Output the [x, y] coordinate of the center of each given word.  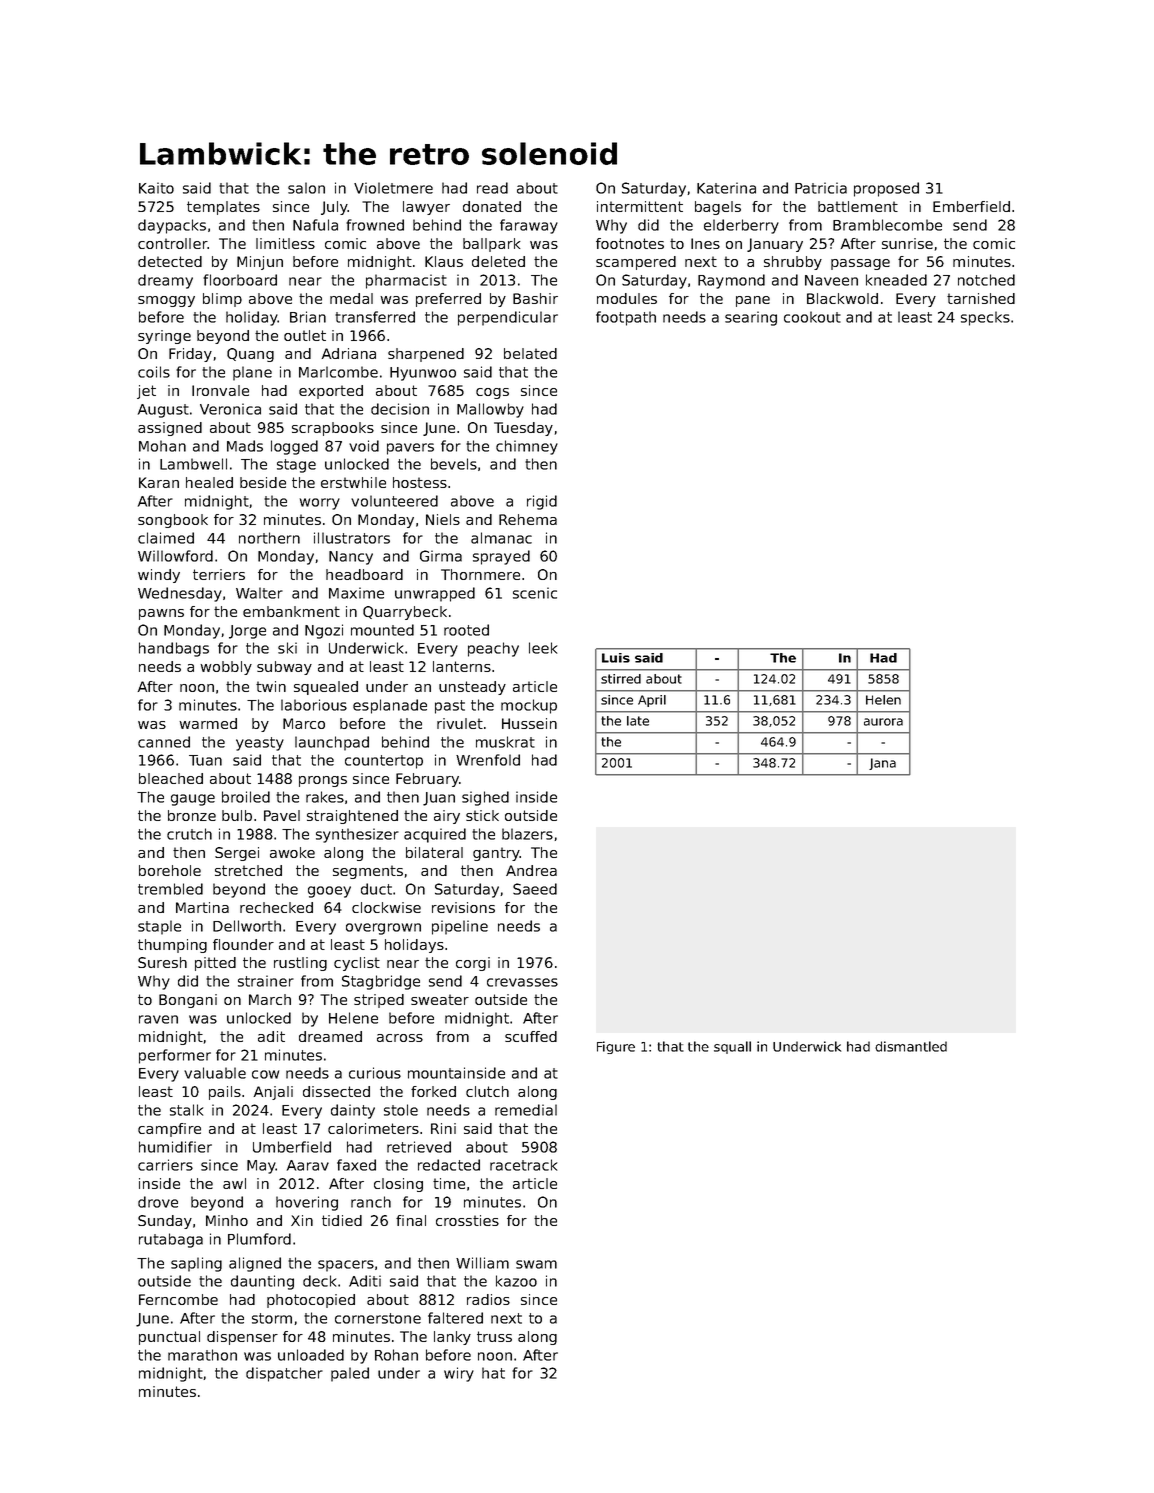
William [482, 1263]
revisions [463, 907]
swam [536, 1264]
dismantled [911, 1046]
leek [543, 648]
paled [350, 1374]
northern [269, 538]
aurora [883, 722]
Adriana [348, 353]
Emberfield [971, 206]
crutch [189, 834]
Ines [705, 243]
